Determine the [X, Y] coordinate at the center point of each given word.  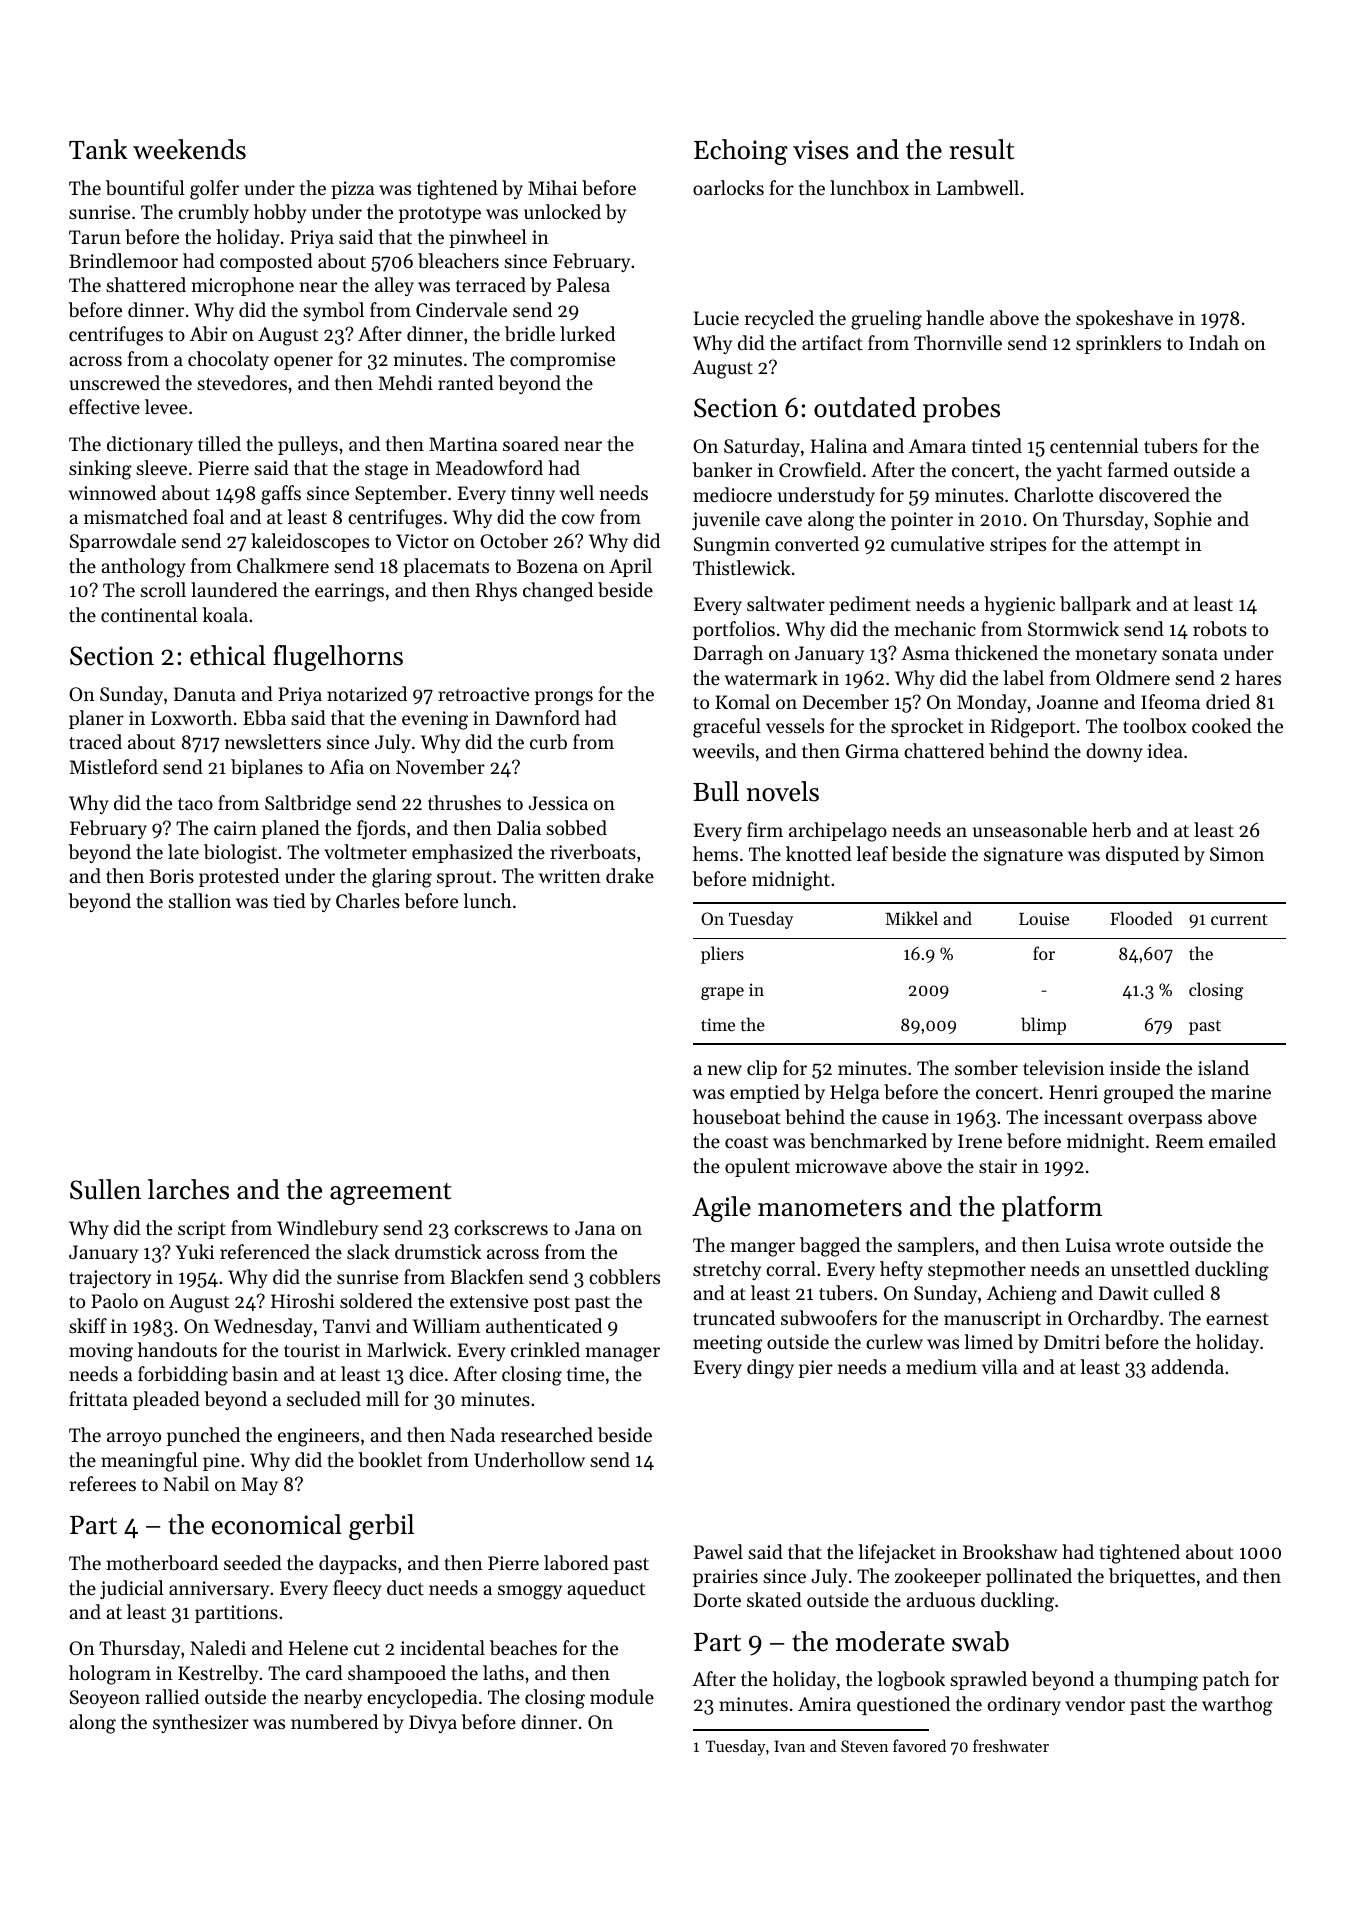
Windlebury [327, 1229]
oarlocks [728, 187]
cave [783, 521]
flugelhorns [338, 658]
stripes [1018, 546]
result [982, 149]
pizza [352, 190]
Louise [1044, 918]
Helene [318, 1647]
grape [722, 993]
